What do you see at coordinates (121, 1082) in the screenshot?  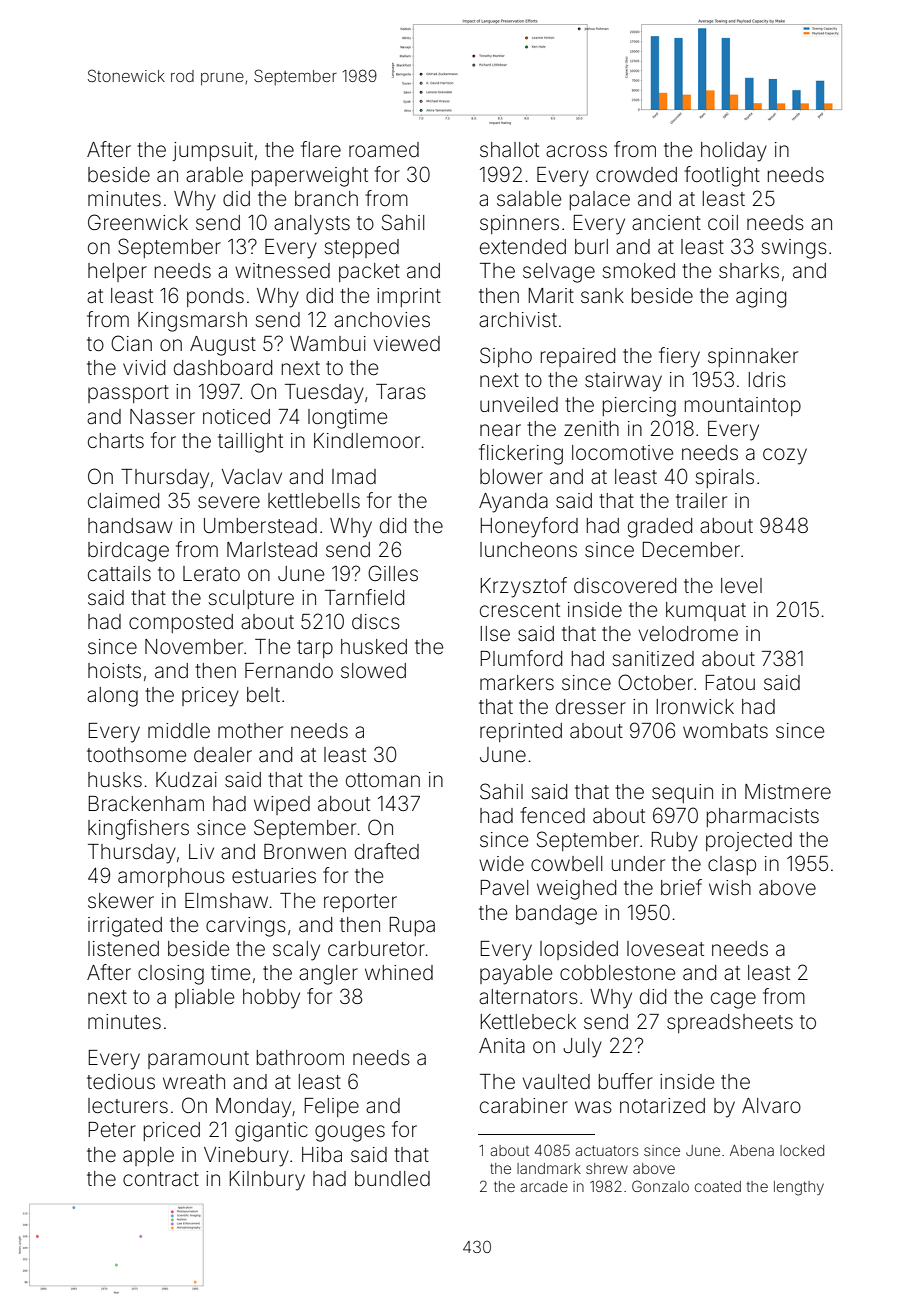 I see `tedious` at bounding box center [121, 1082].
